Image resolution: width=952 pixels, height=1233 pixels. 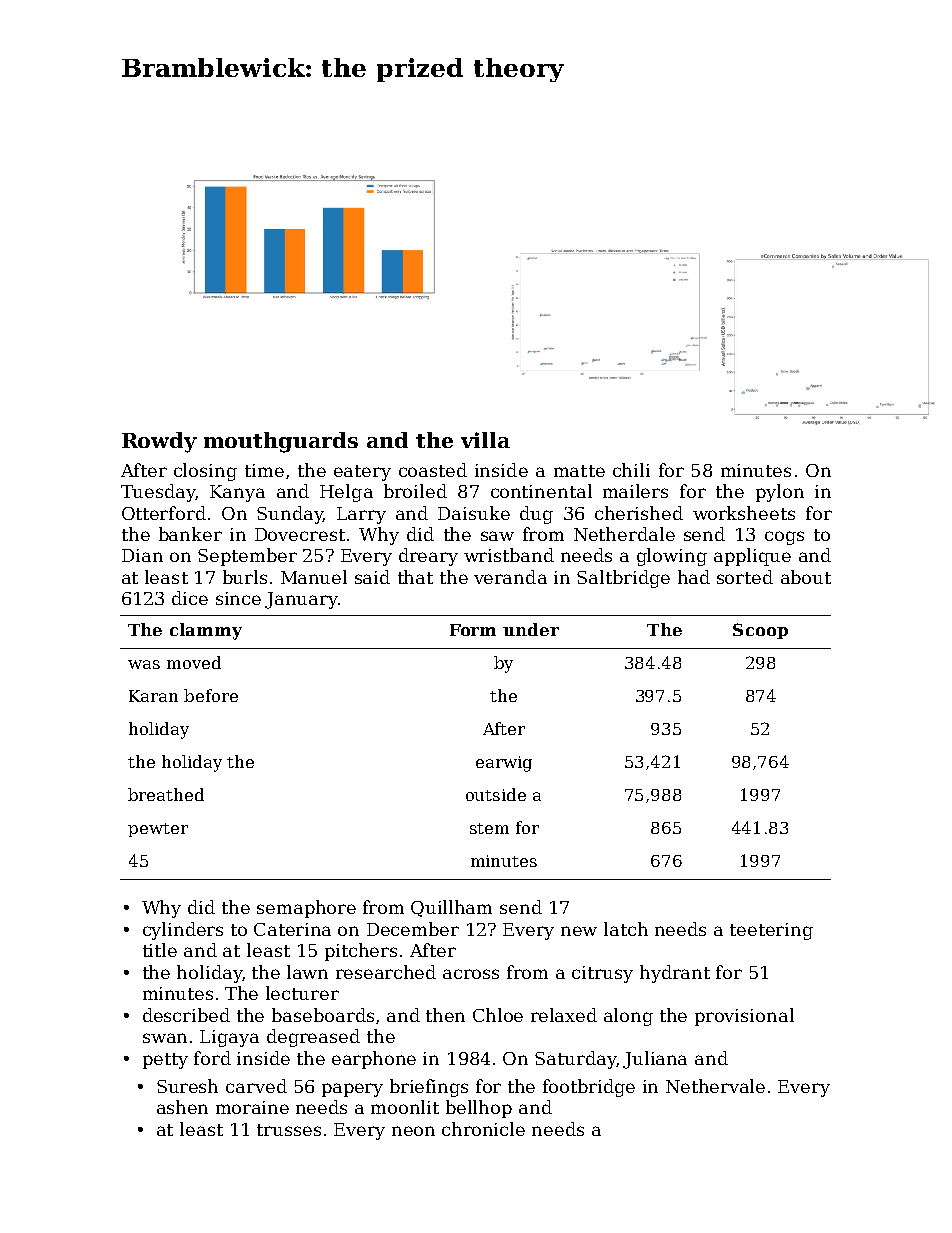 I want to click on trusses, so click(x=289, y=1130).
